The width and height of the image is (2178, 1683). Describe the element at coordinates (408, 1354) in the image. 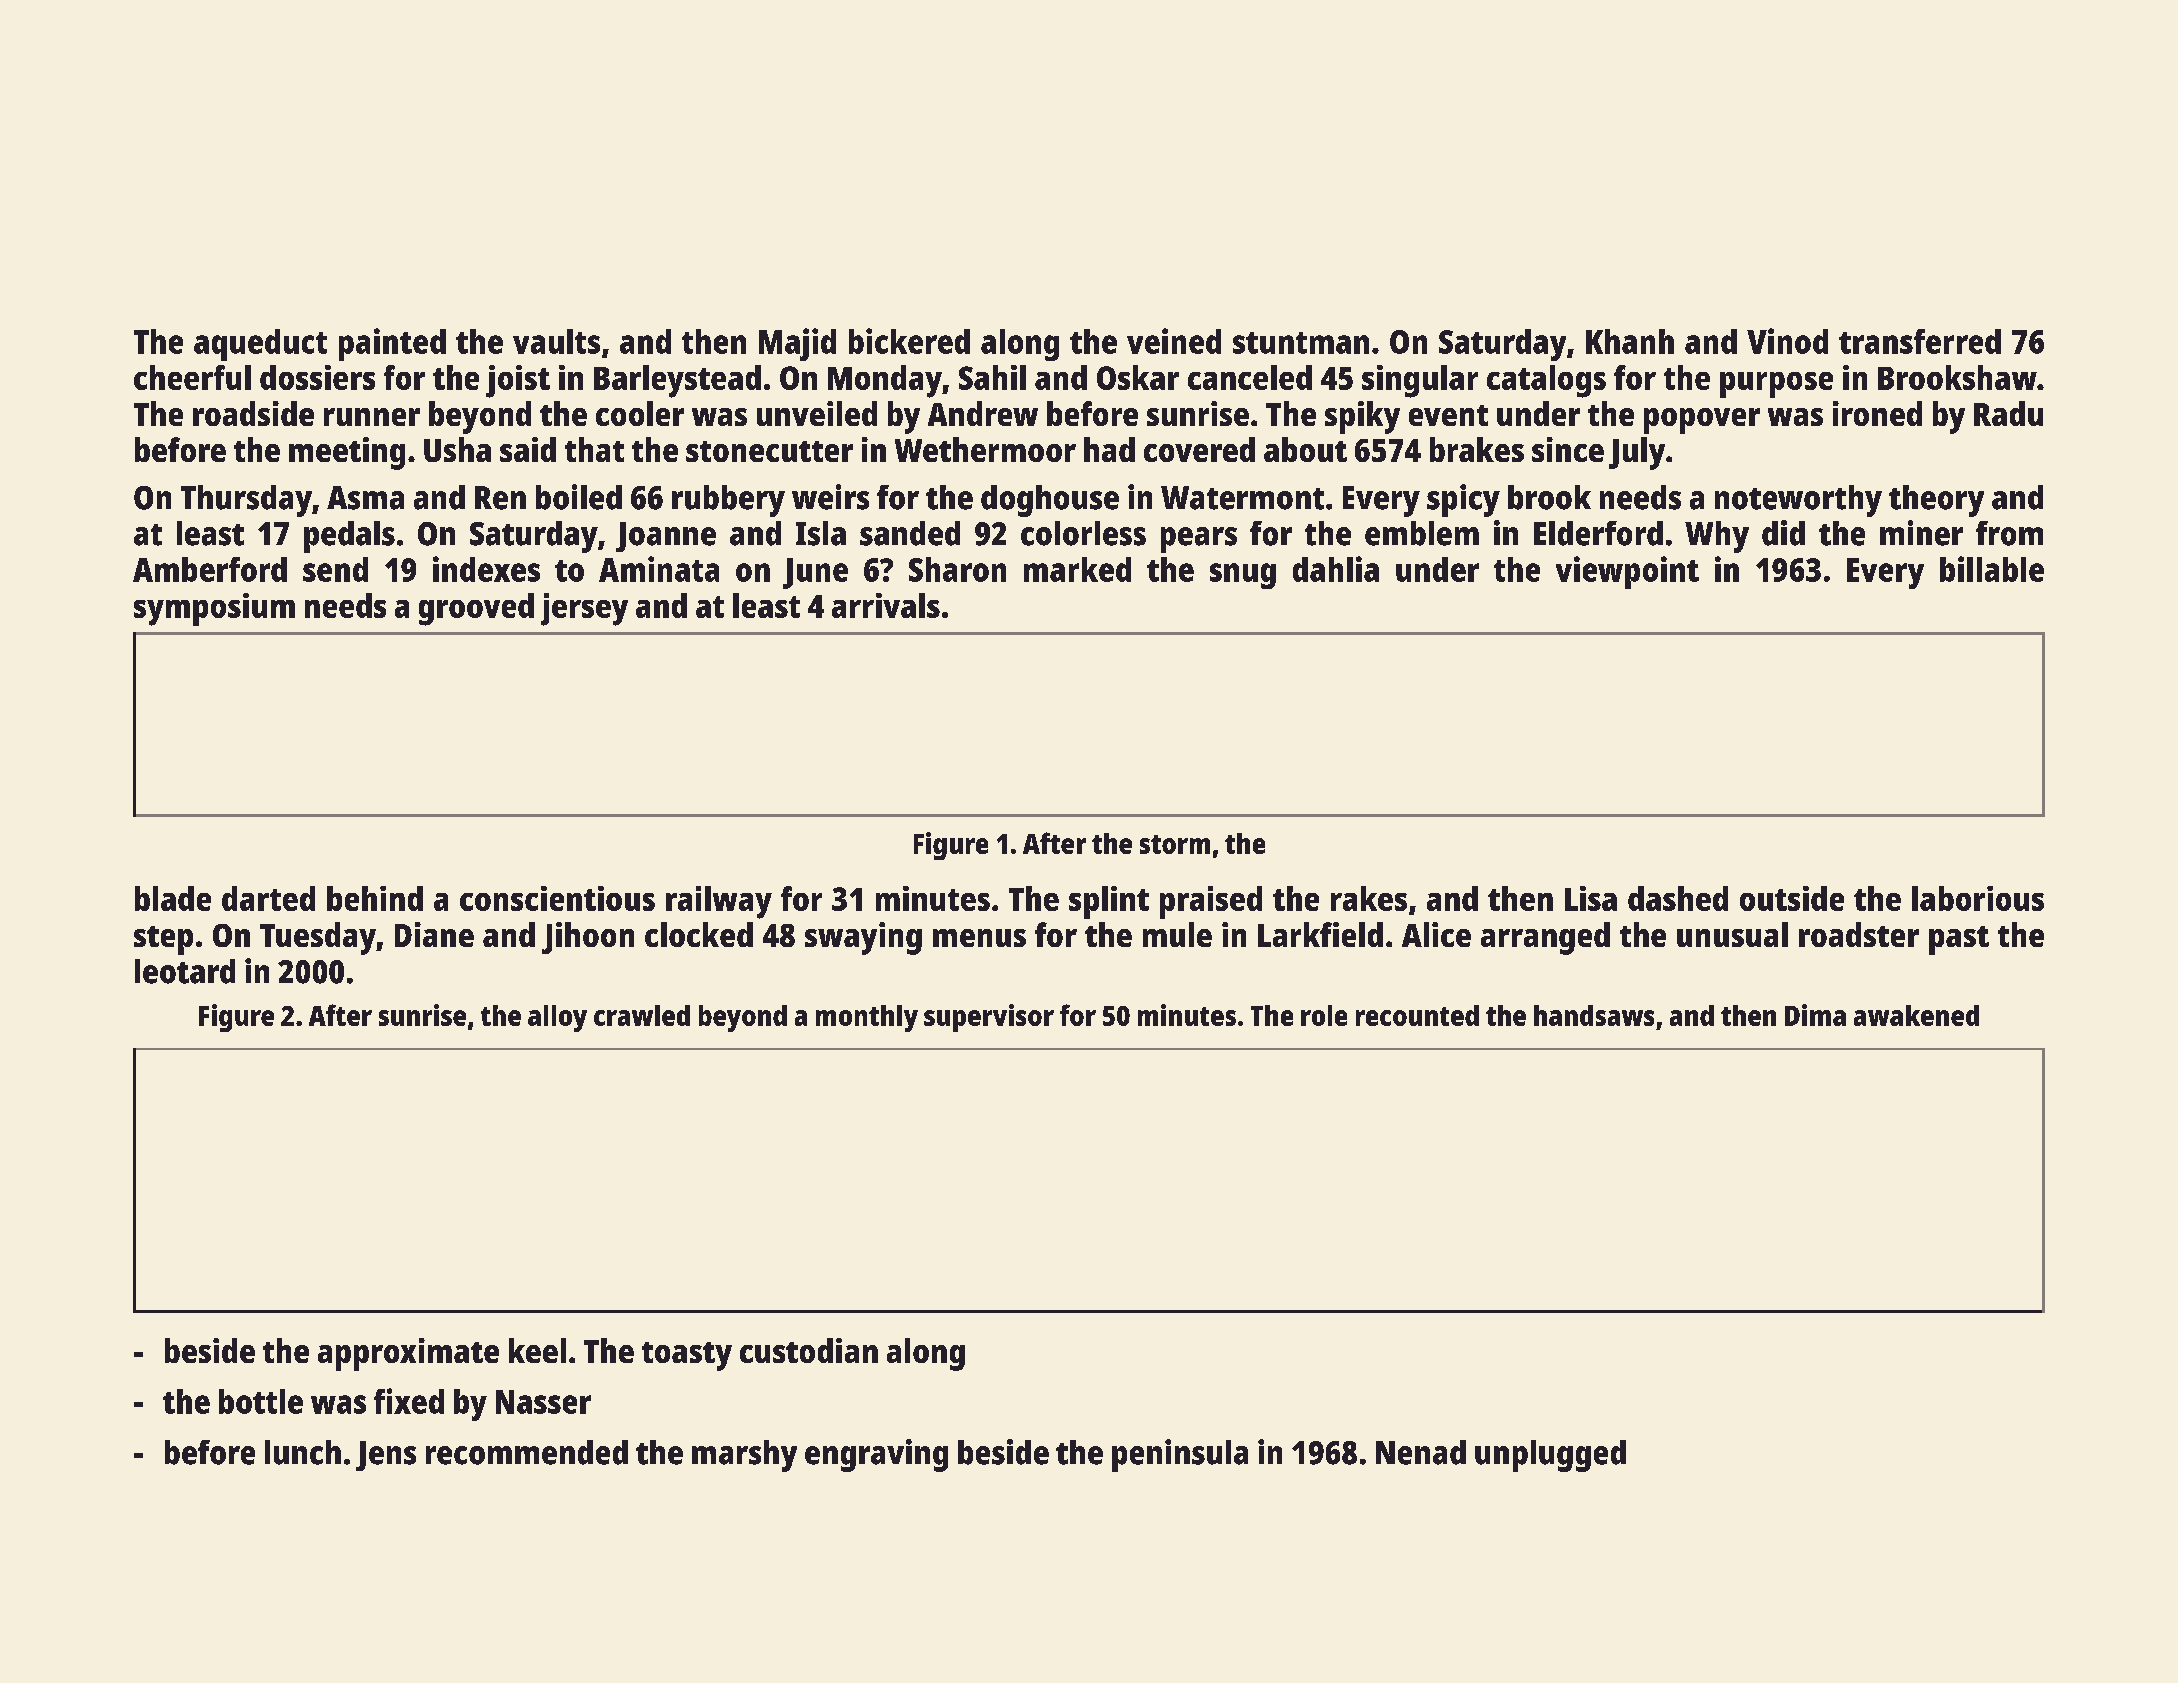

I see `approximate` at that location.
